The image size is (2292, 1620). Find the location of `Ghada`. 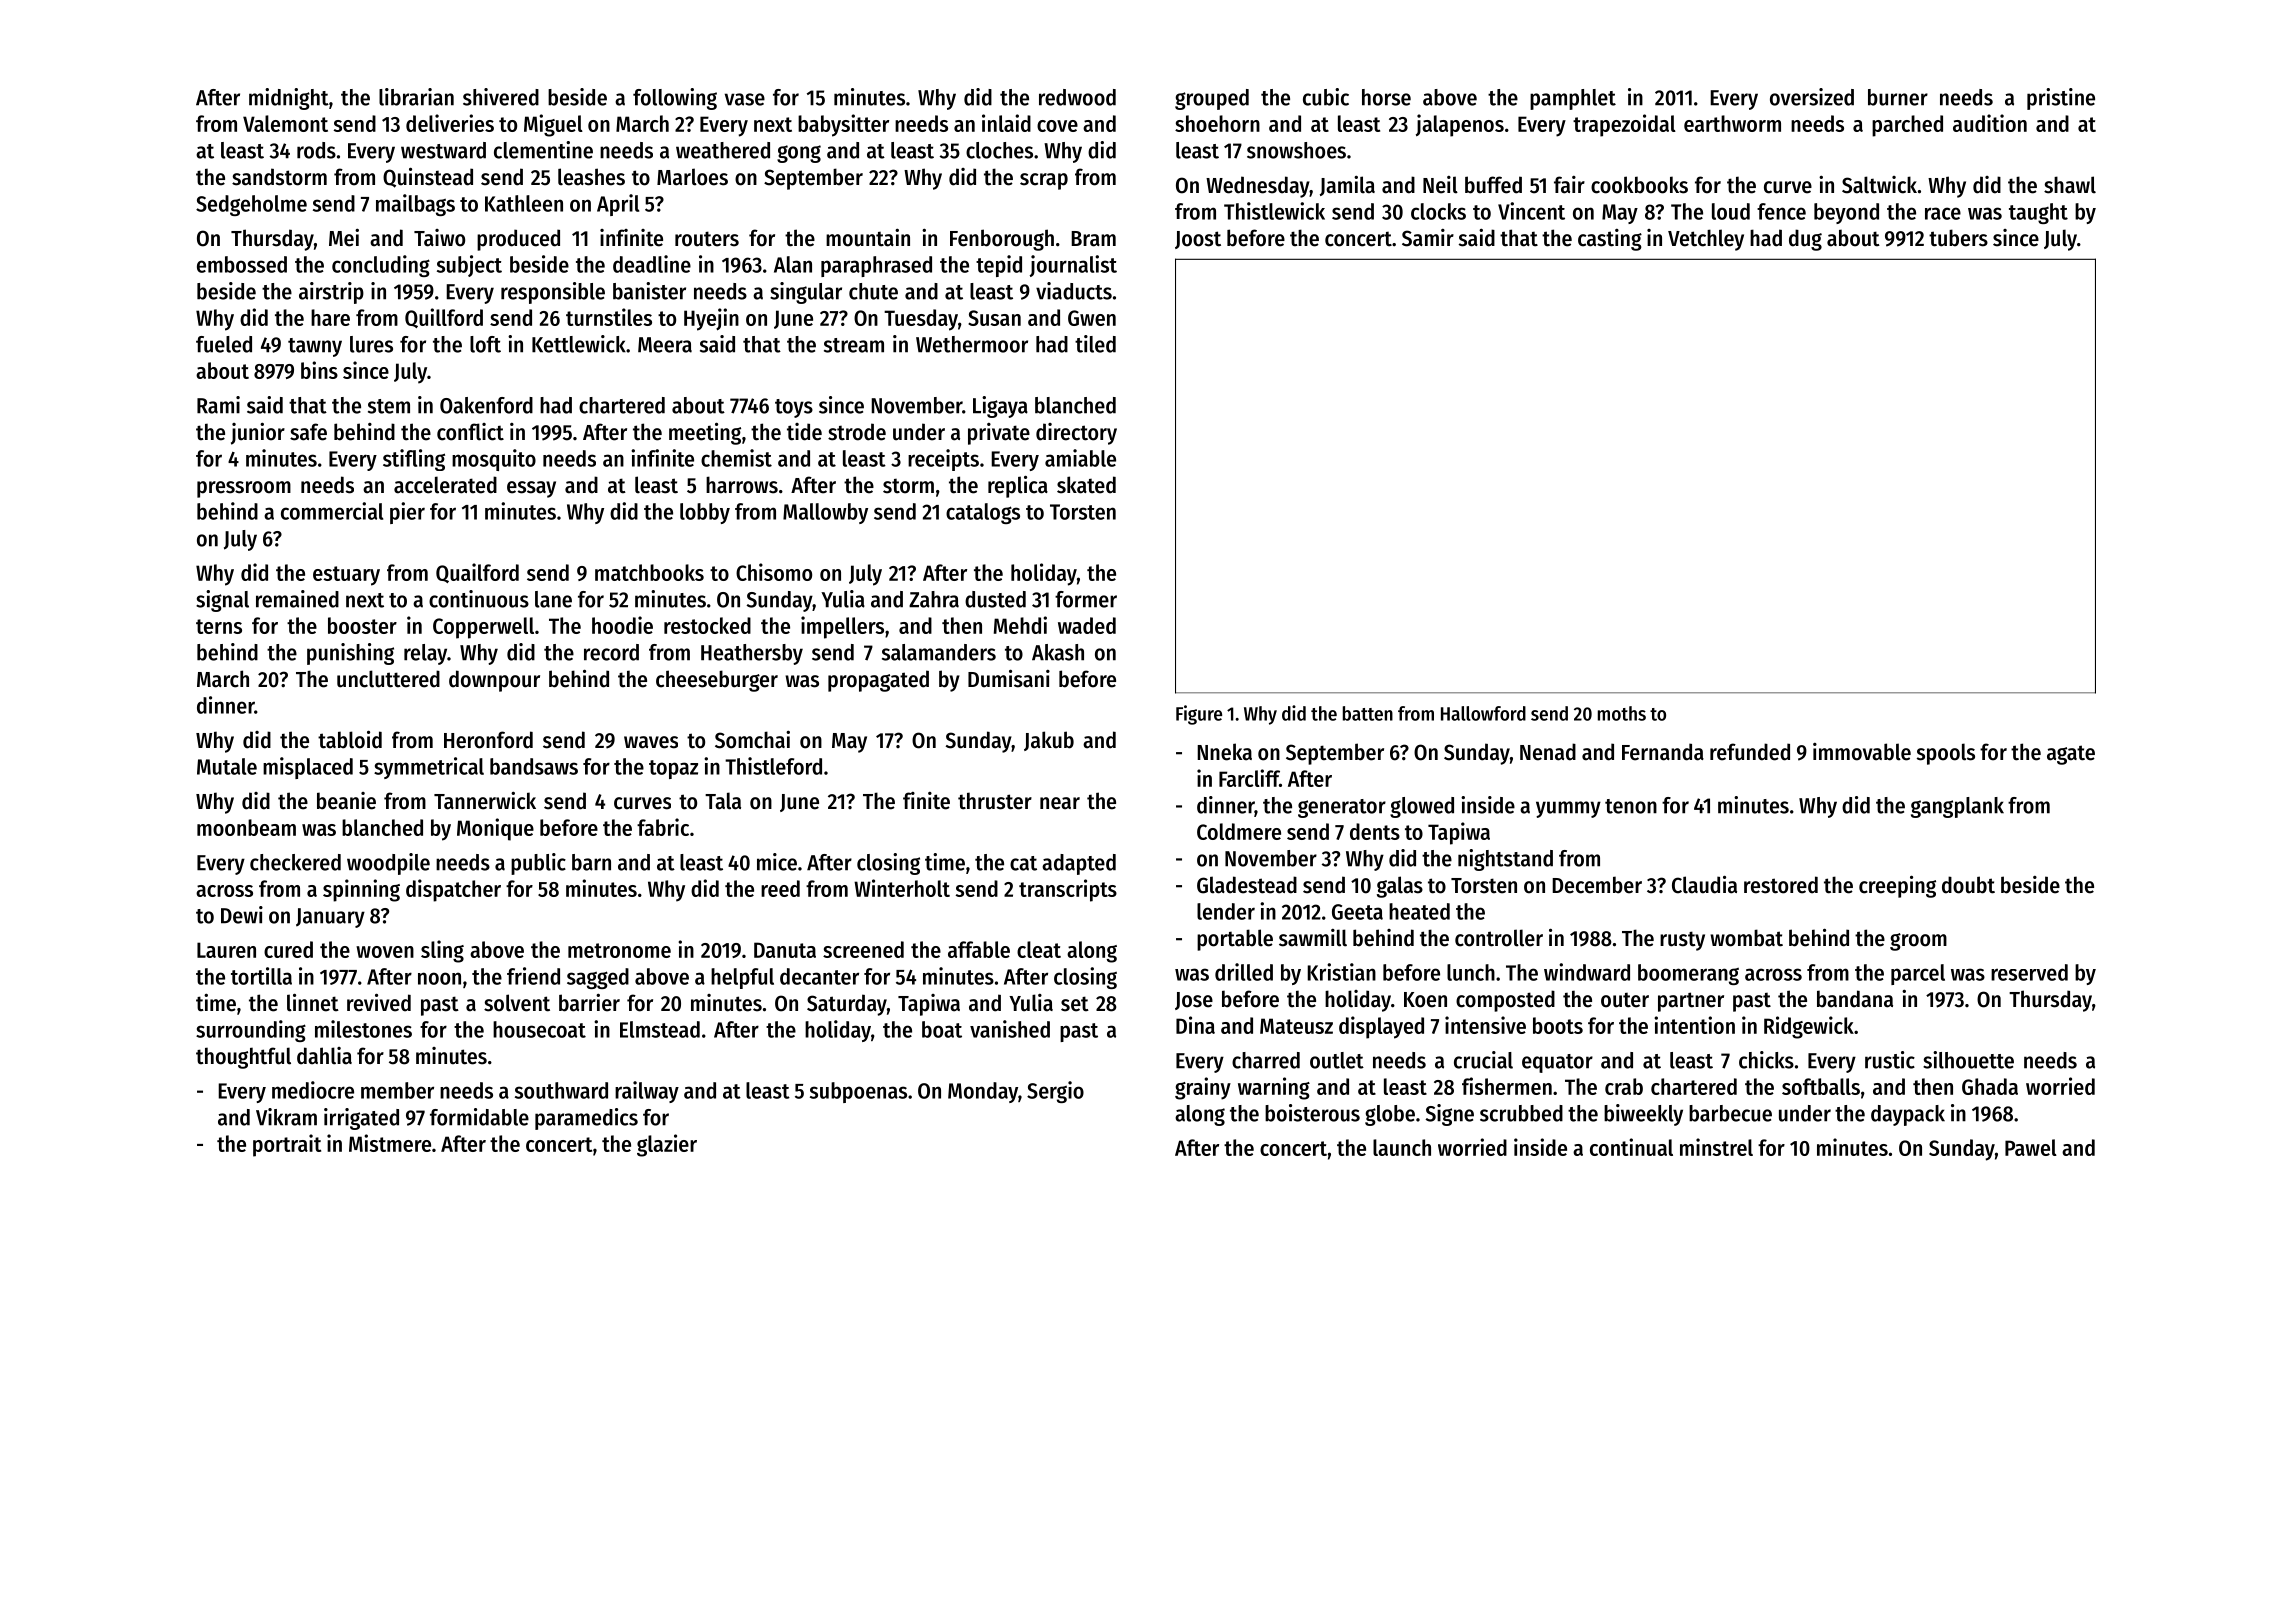

Ghada is located at coordinates (1990, 1086).
